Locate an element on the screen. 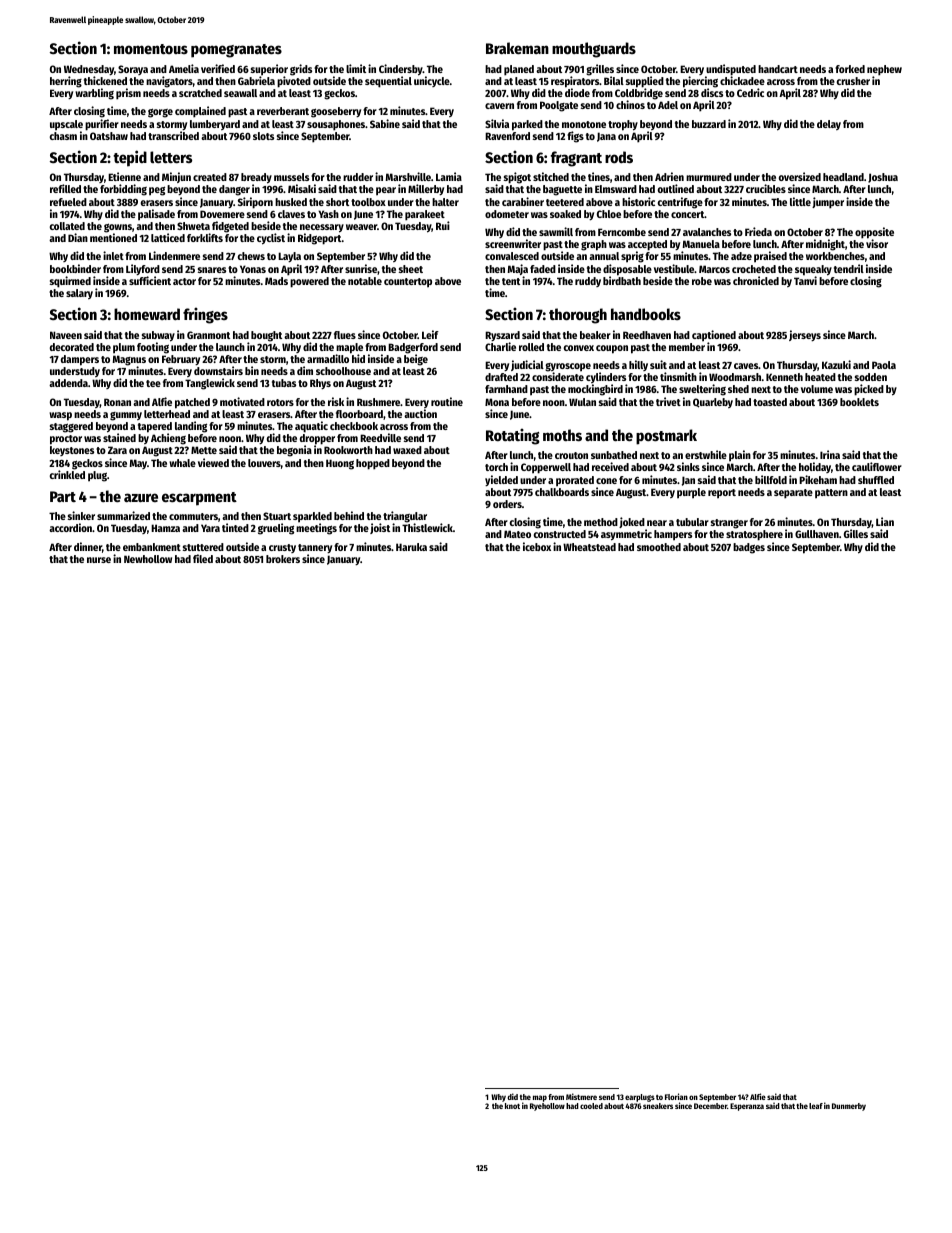 This screenshot has height=1233, width=952. icebox is located at coordinates (537, 546).
